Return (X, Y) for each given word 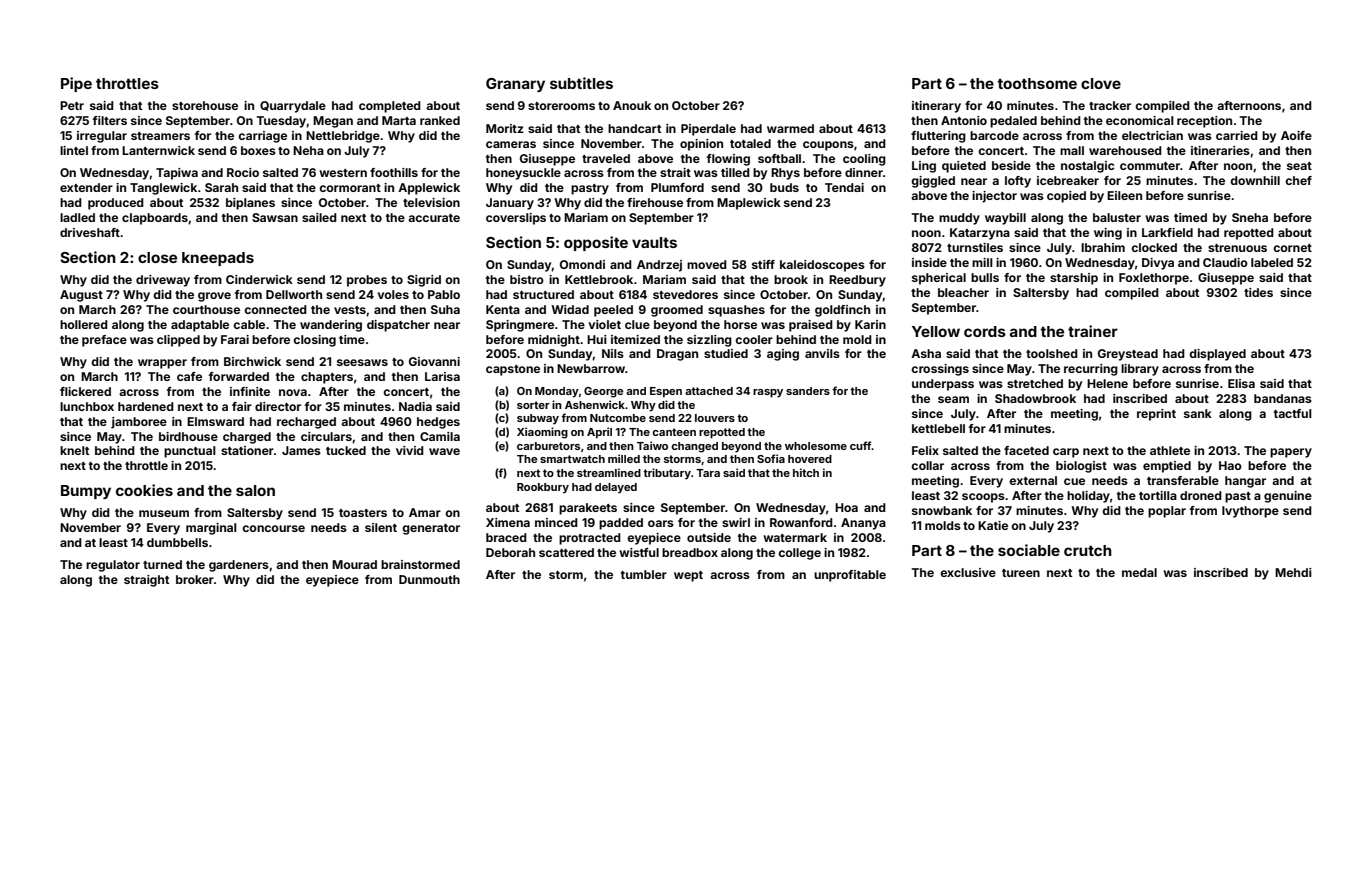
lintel (74, 150)
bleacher (963, 292)
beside (1011, 165)
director (278, 406)
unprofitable (850, 576)
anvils (822, 353)
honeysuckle (523, 174)
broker (195, 579)
